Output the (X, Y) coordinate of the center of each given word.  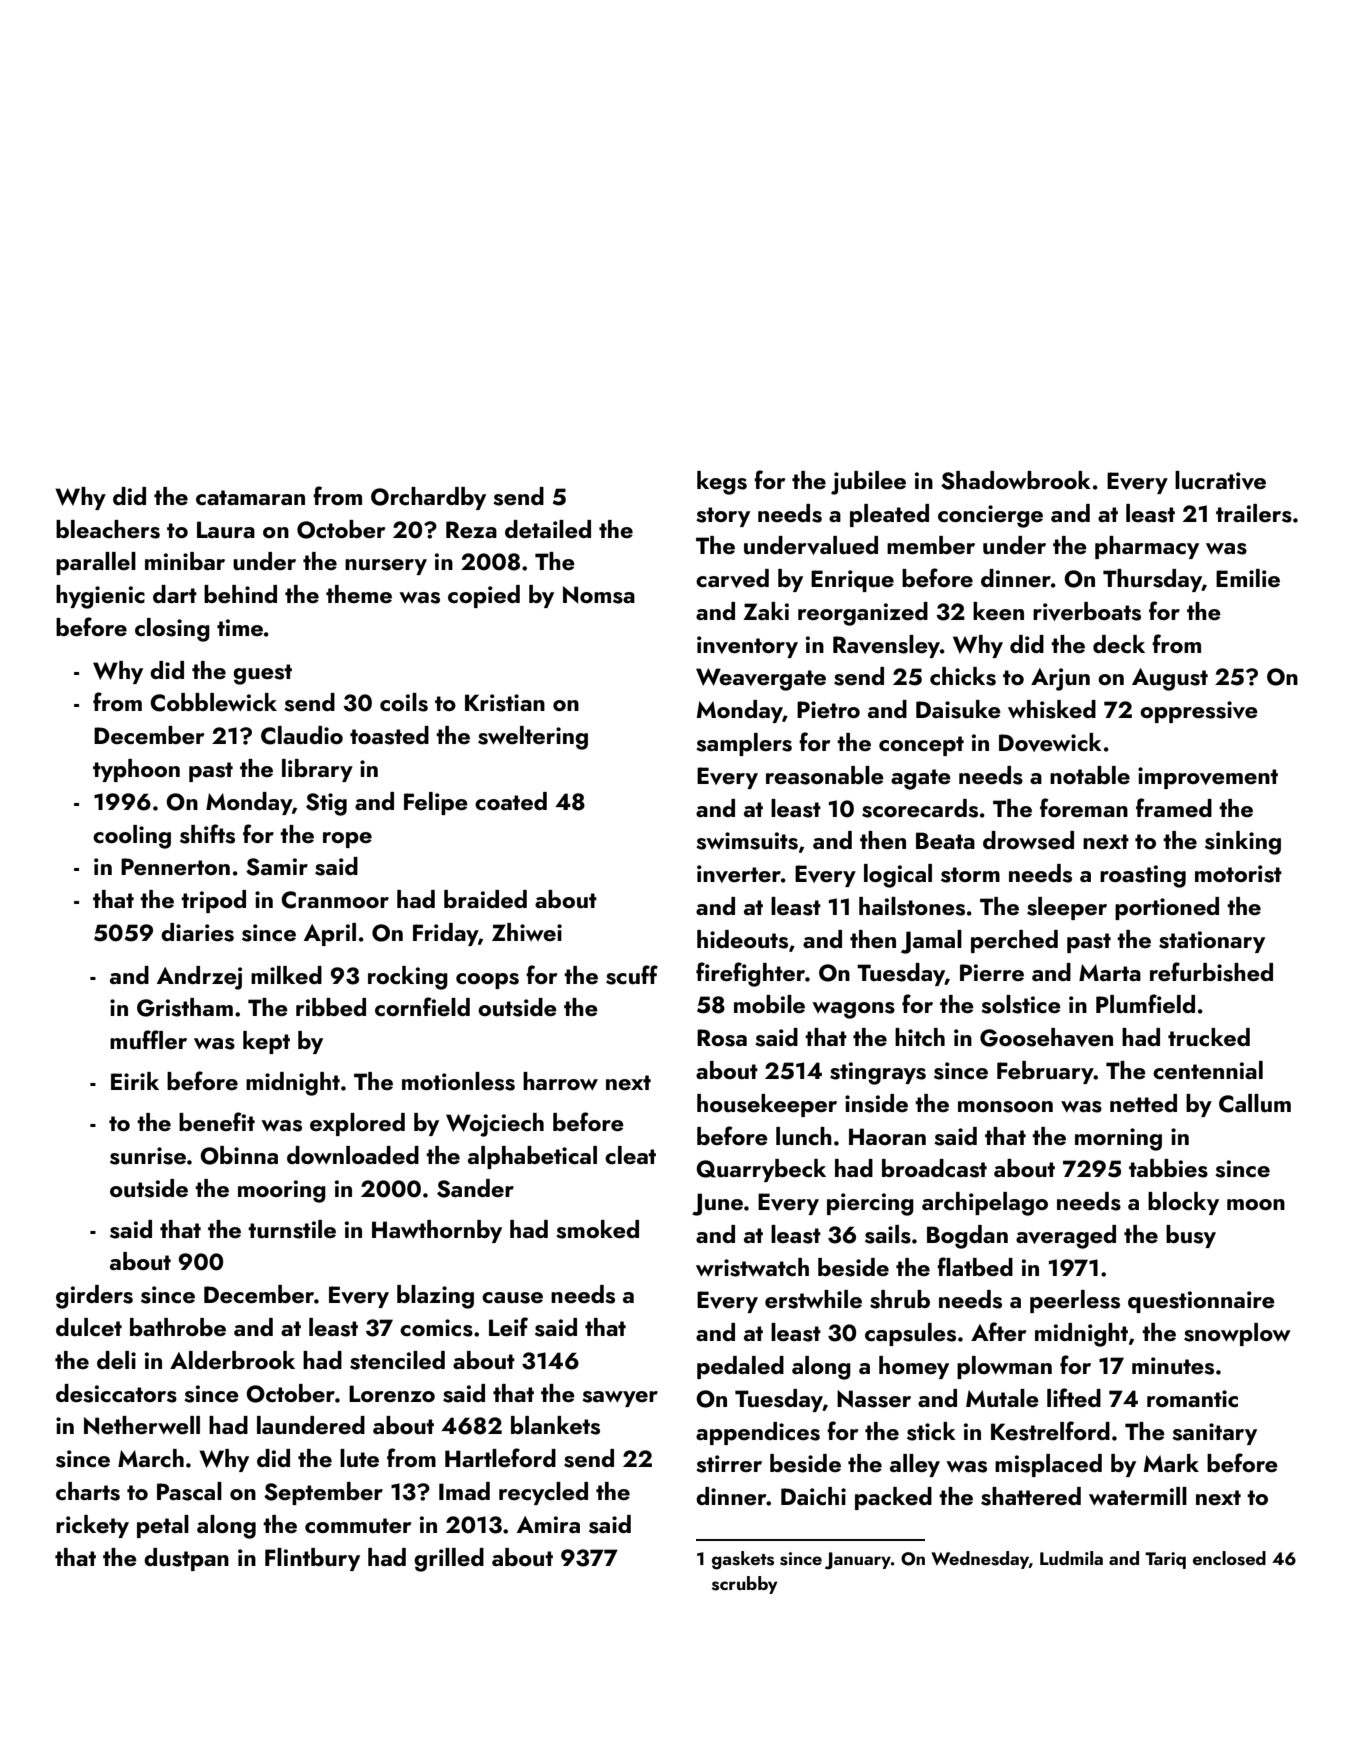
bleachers (108, 529)
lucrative (1220, 480)
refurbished (1211, 972)
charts (88, 1491)
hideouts (742, 939)
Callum (1255, 1103)
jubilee (868, 483)
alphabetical (532, 1157)
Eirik (135, 1081)
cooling (132, 837)
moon (1256, 1204)
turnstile (292, 1229)
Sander (475, 1188)
